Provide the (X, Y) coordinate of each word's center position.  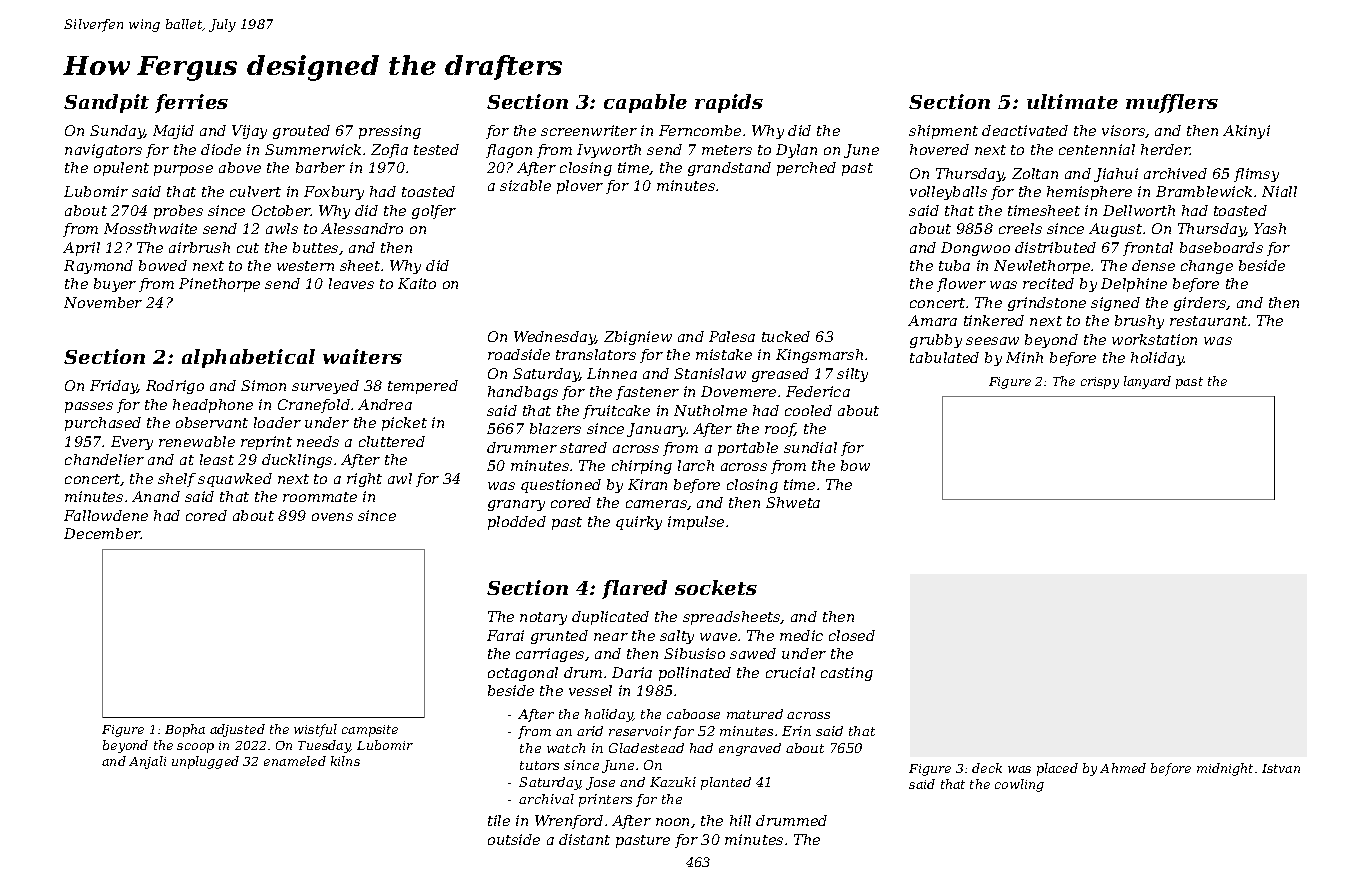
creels (1020, 228)
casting (847, 674)
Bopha (185, 730)
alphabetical (248, 358)
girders (1200, 304)
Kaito (417, 283)
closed (852, 635)
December (102, 533)
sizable (525, 185)
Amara (932, 320)
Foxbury (334, 193)
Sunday (117, 132)
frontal (1148, 249)
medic (801, 635)
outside (514, 839)
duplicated (610, 618)
